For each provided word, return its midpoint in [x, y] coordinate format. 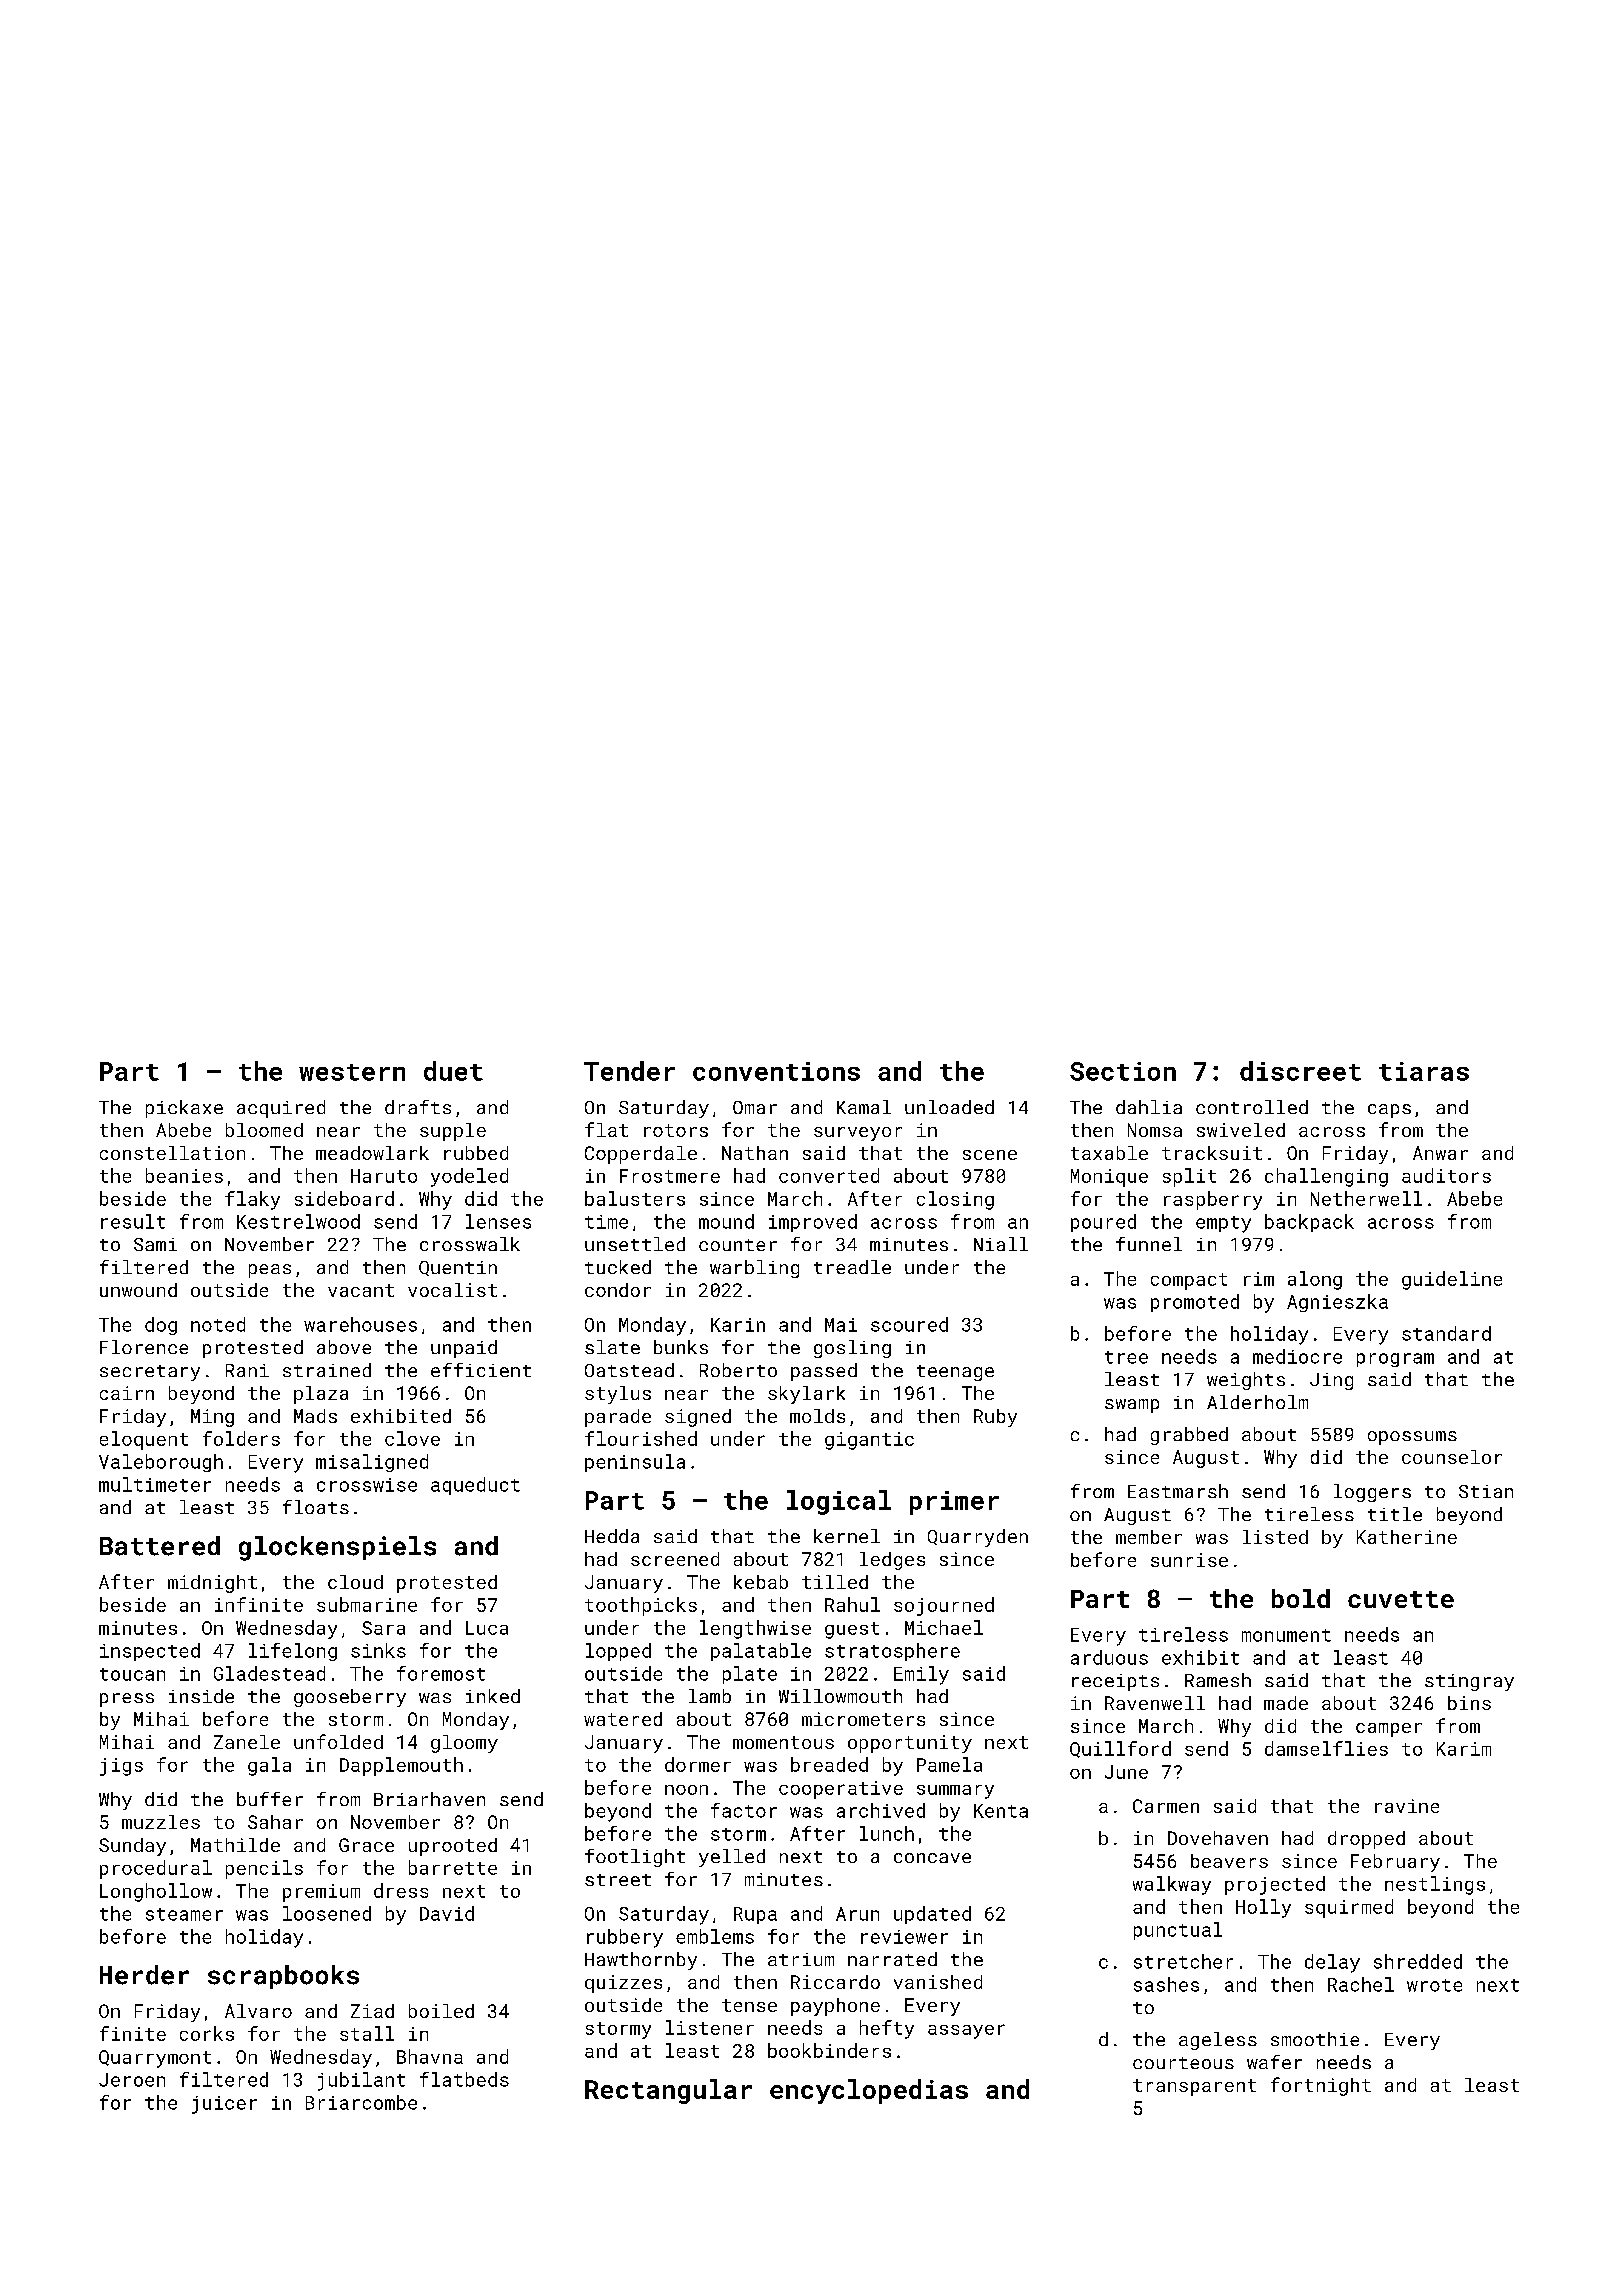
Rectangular [668, 2091]
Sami [155, 1244]
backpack [1309, 1223]
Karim [1464, 1749]
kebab [761, 1582]
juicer [224, 2105]
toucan [132, 1674]
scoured [909, 1324]
